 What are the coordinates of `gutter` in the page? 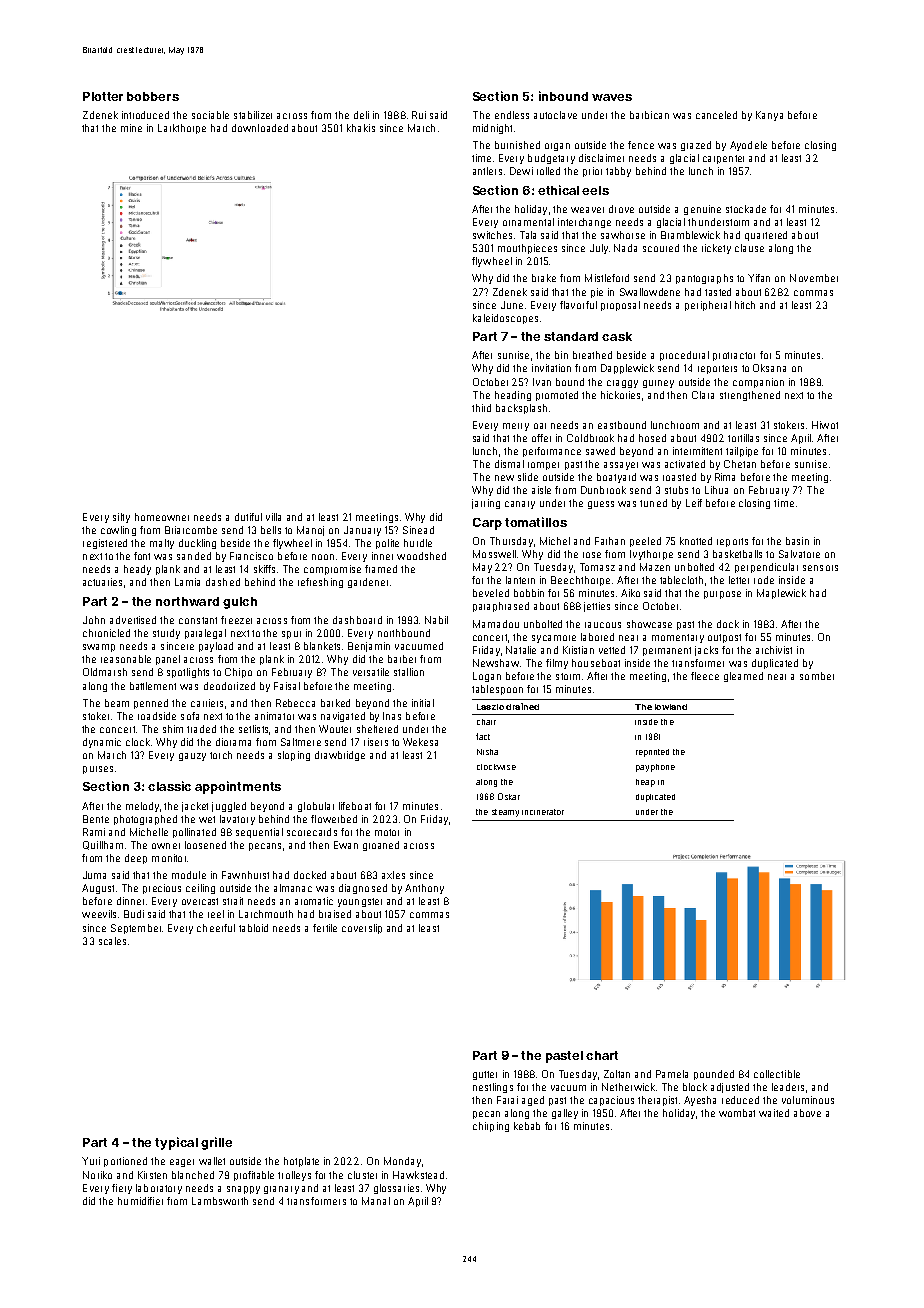 It's located at (485, 1075).
